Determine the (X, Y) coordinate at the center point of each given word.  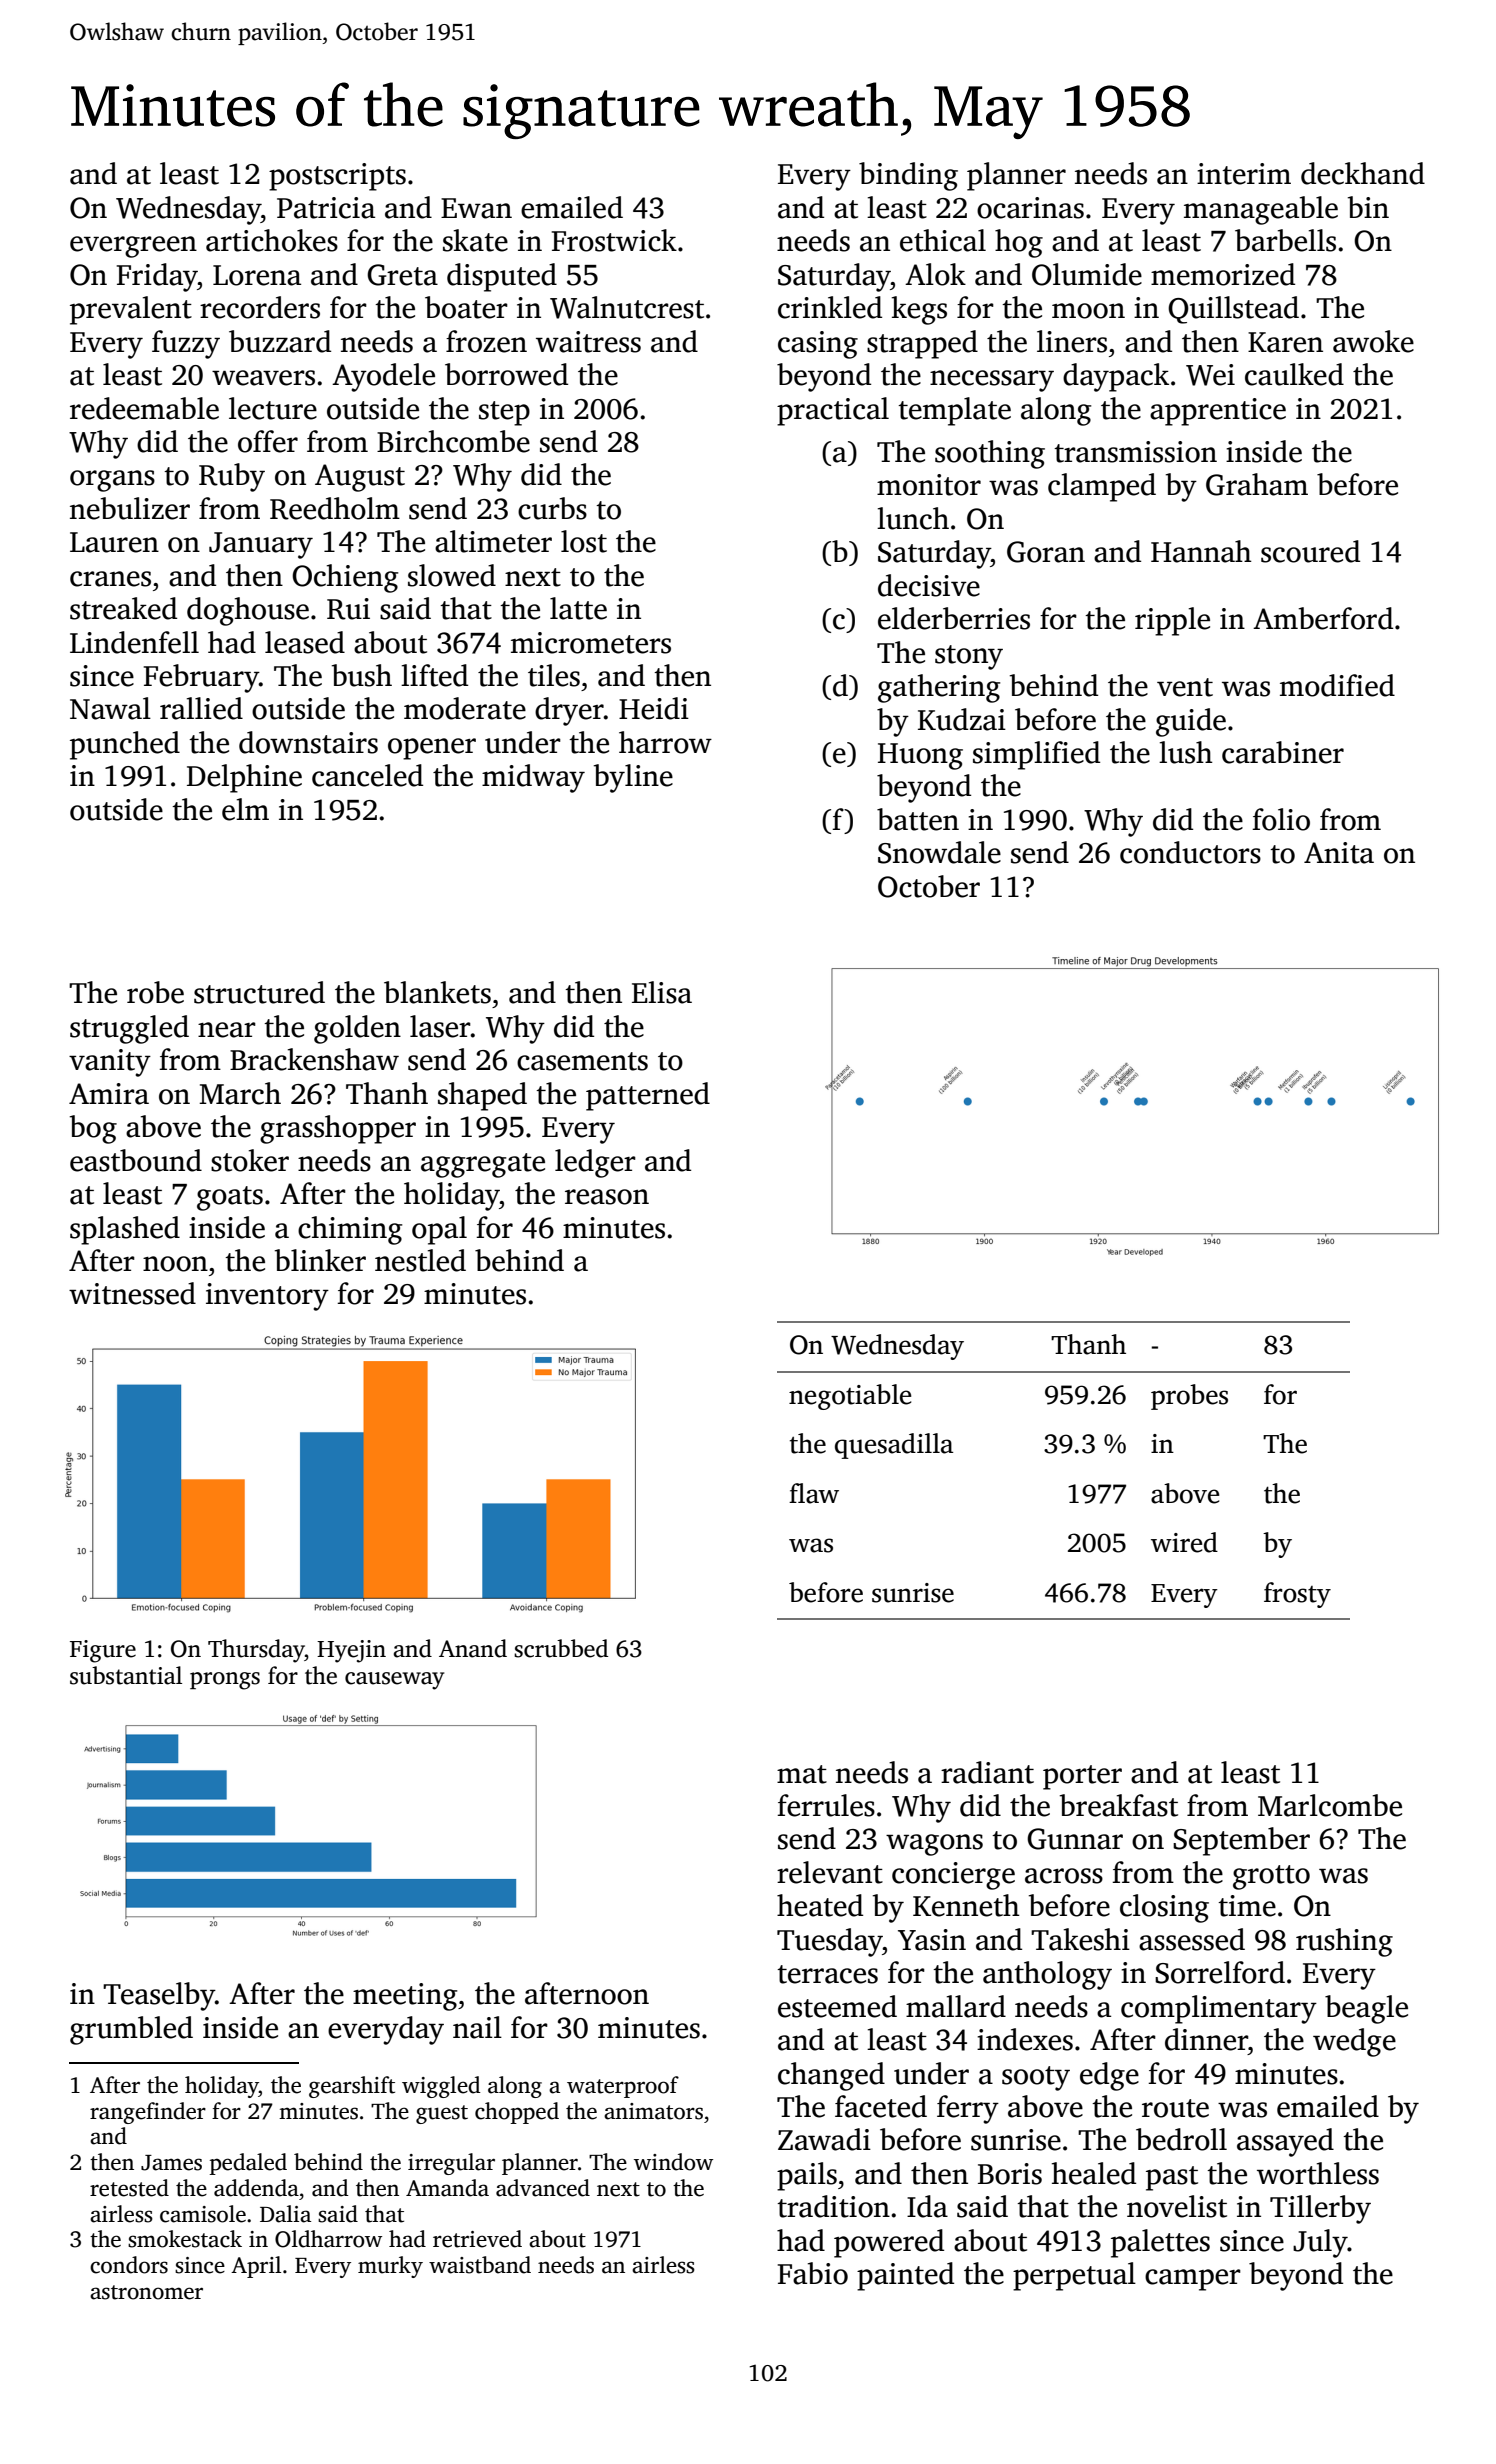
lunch (913, 518)
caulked (1294, 374)
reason (607, 1197)
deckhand (1363, 173)
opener (432, 749)
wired (1184, 1542)
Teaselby (159, 1996)
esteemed (837, 2006)
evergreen (133, 247)
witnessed (132, 1293)
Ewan (476, 208)
